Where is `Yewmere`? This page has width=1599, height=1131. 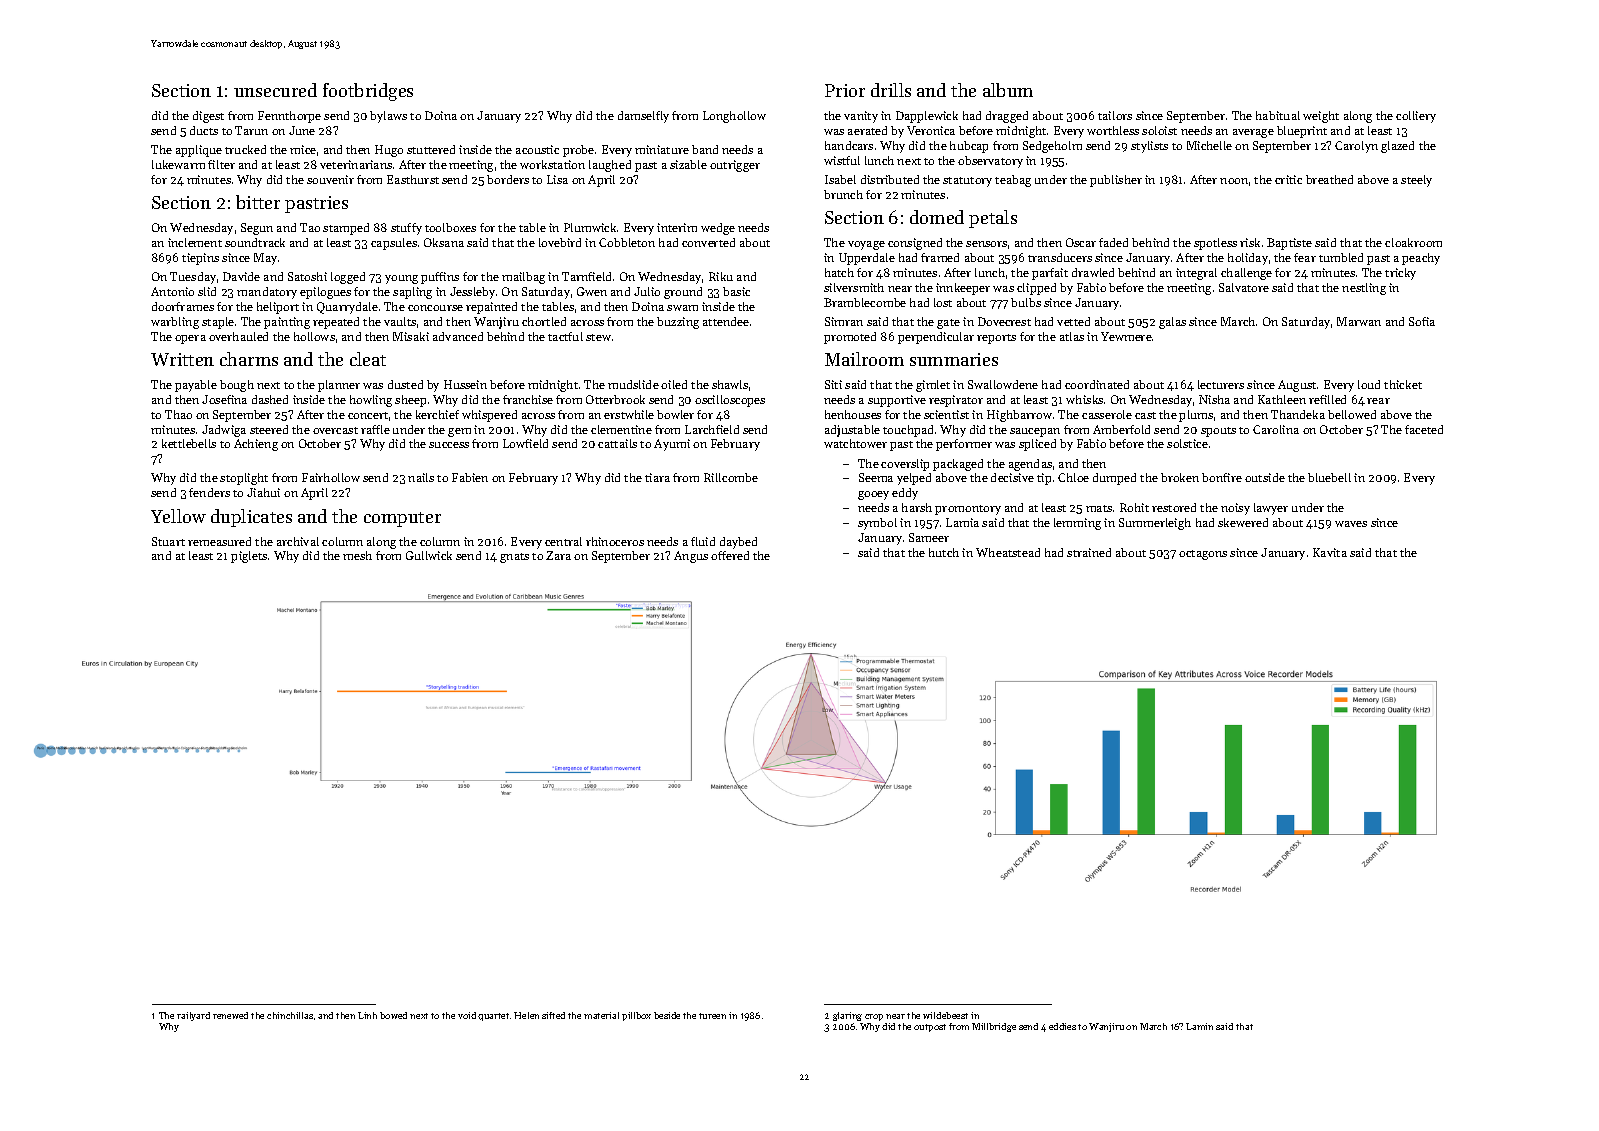 Yewmere is located at coordinates (1126, 336).
